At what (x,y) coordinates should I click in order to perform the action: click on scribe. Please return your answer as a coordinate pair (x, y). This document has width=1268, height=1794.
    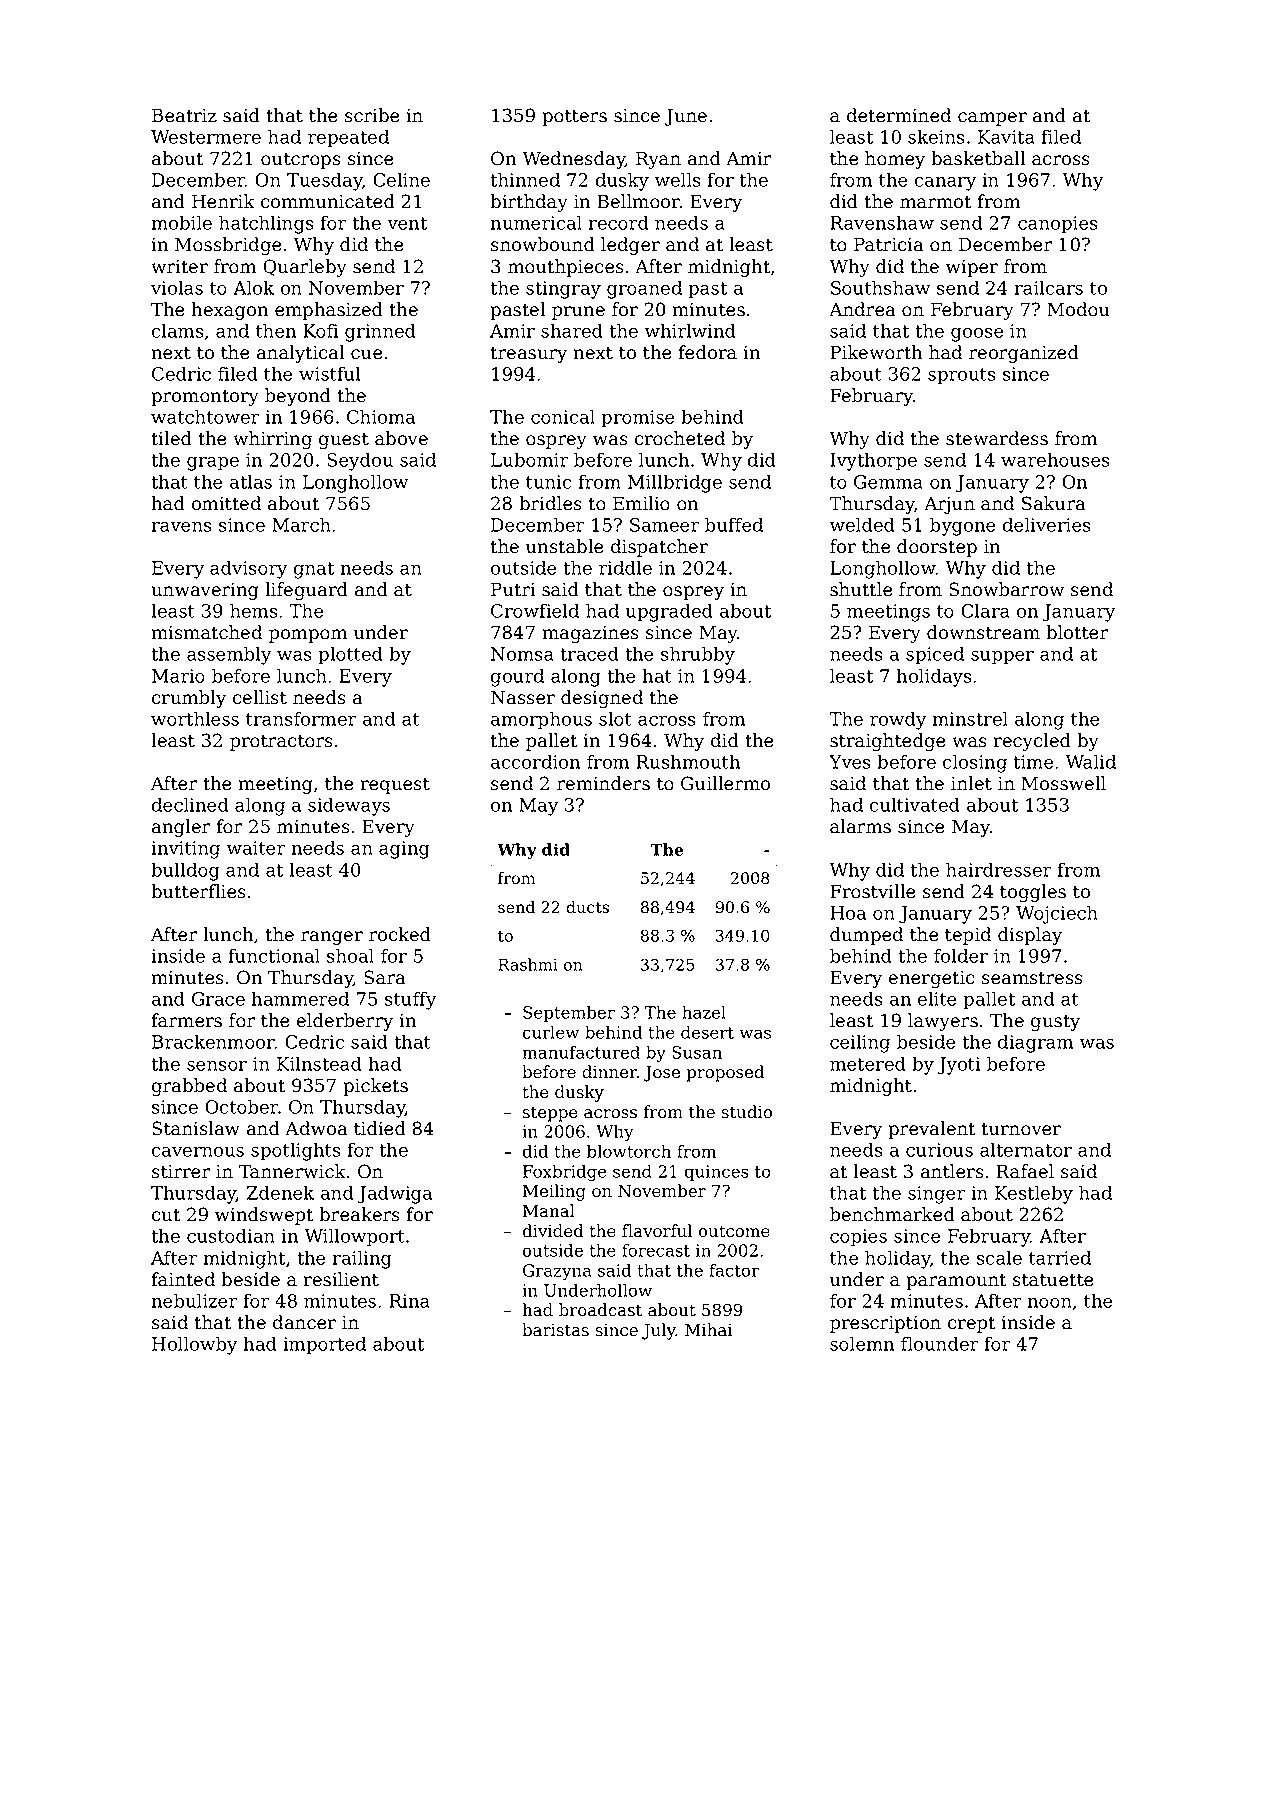
    Looking at the image, I should click on (372, 115).
